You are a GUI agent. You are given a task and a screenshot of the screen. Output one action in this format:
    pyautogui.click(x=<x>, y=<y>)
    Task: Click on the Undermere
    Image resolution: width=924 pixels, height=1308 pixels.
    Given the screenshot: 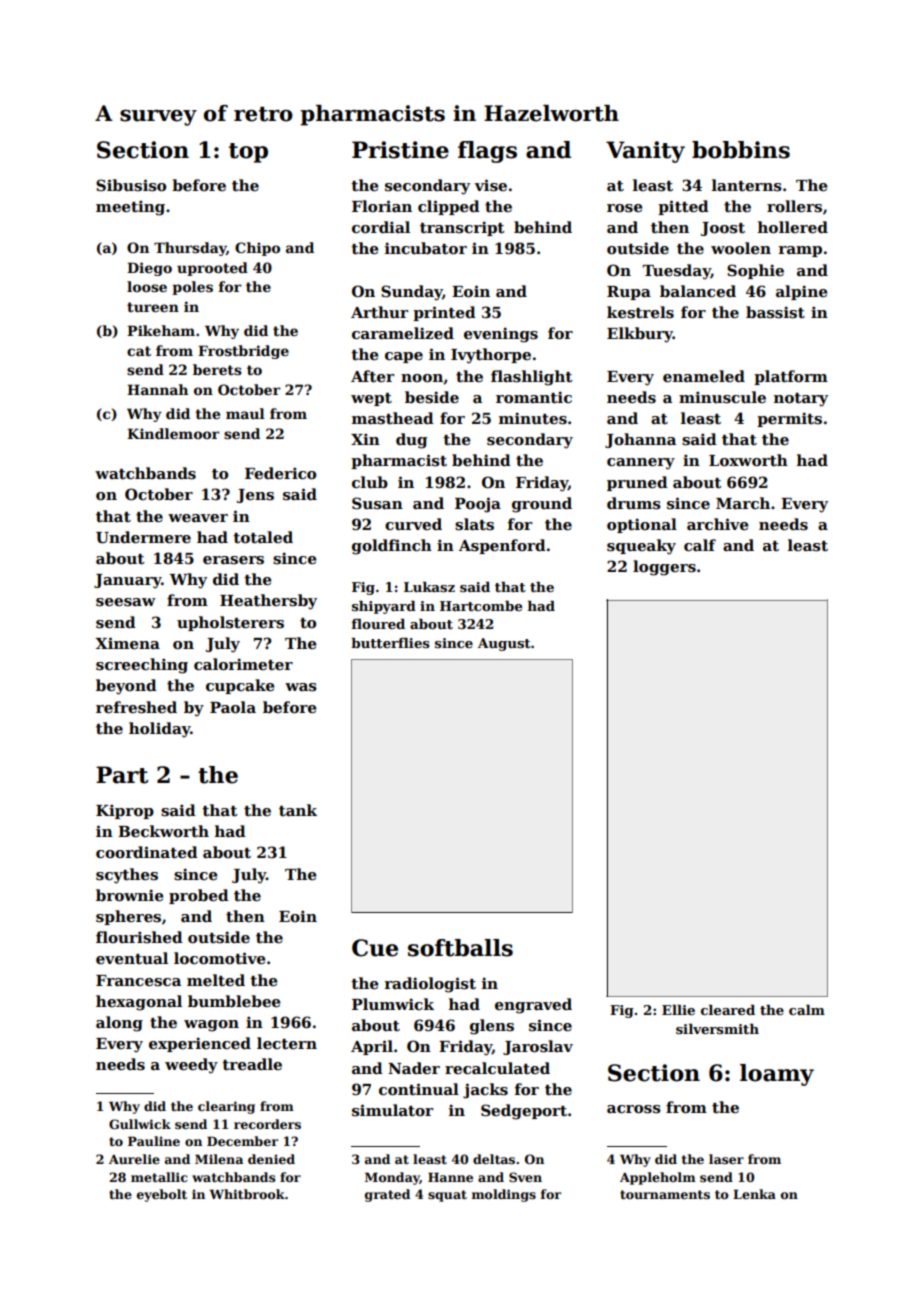 What is the action you would take?
    pyautogui.click(x=143, y=537)
